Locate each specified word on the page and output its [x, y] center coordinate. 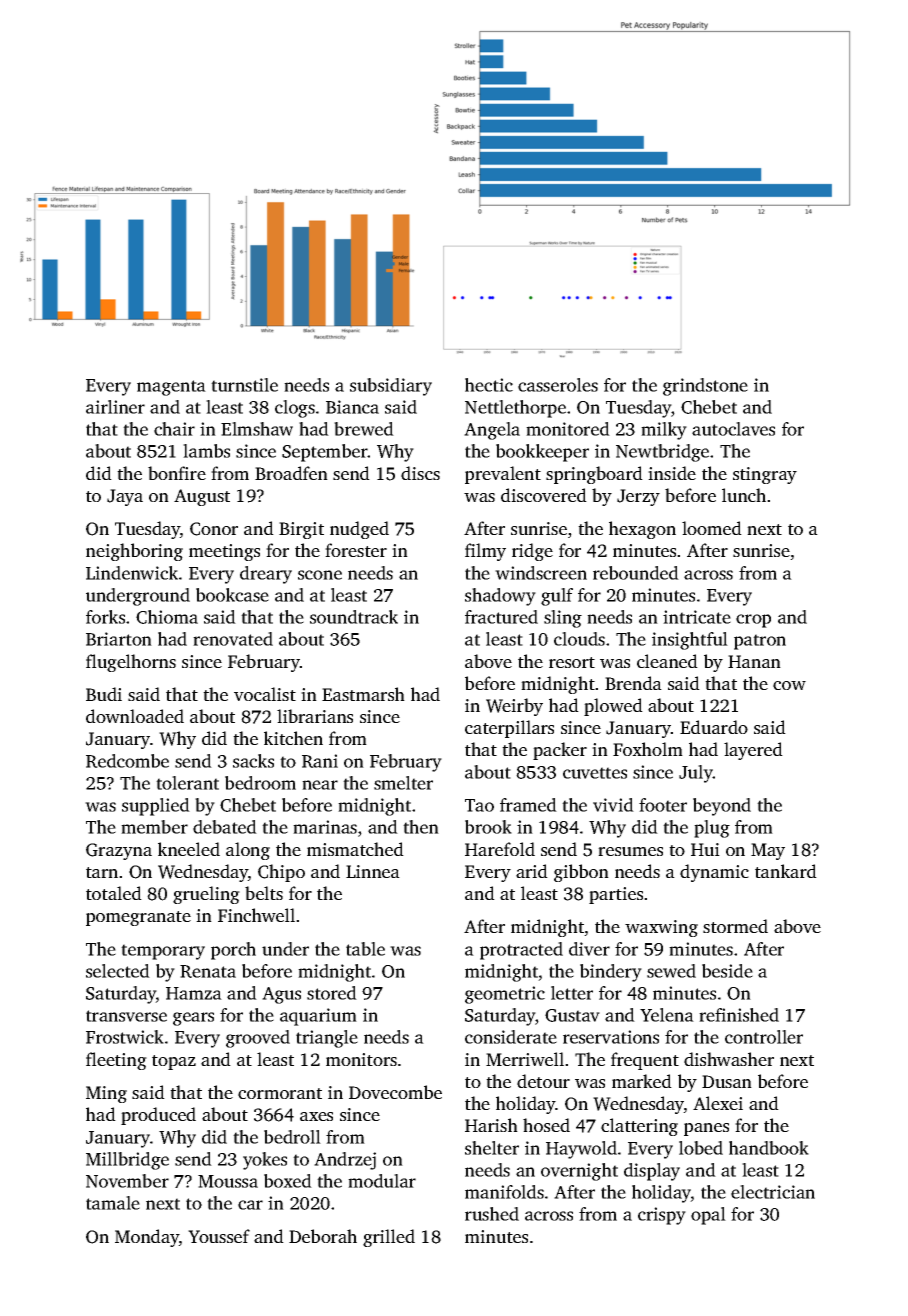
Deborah [323, 1236]
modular [382, 1181]
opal [708, 1216]
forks [105, 617]
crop [753, 621]
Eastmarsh [363, 694]
